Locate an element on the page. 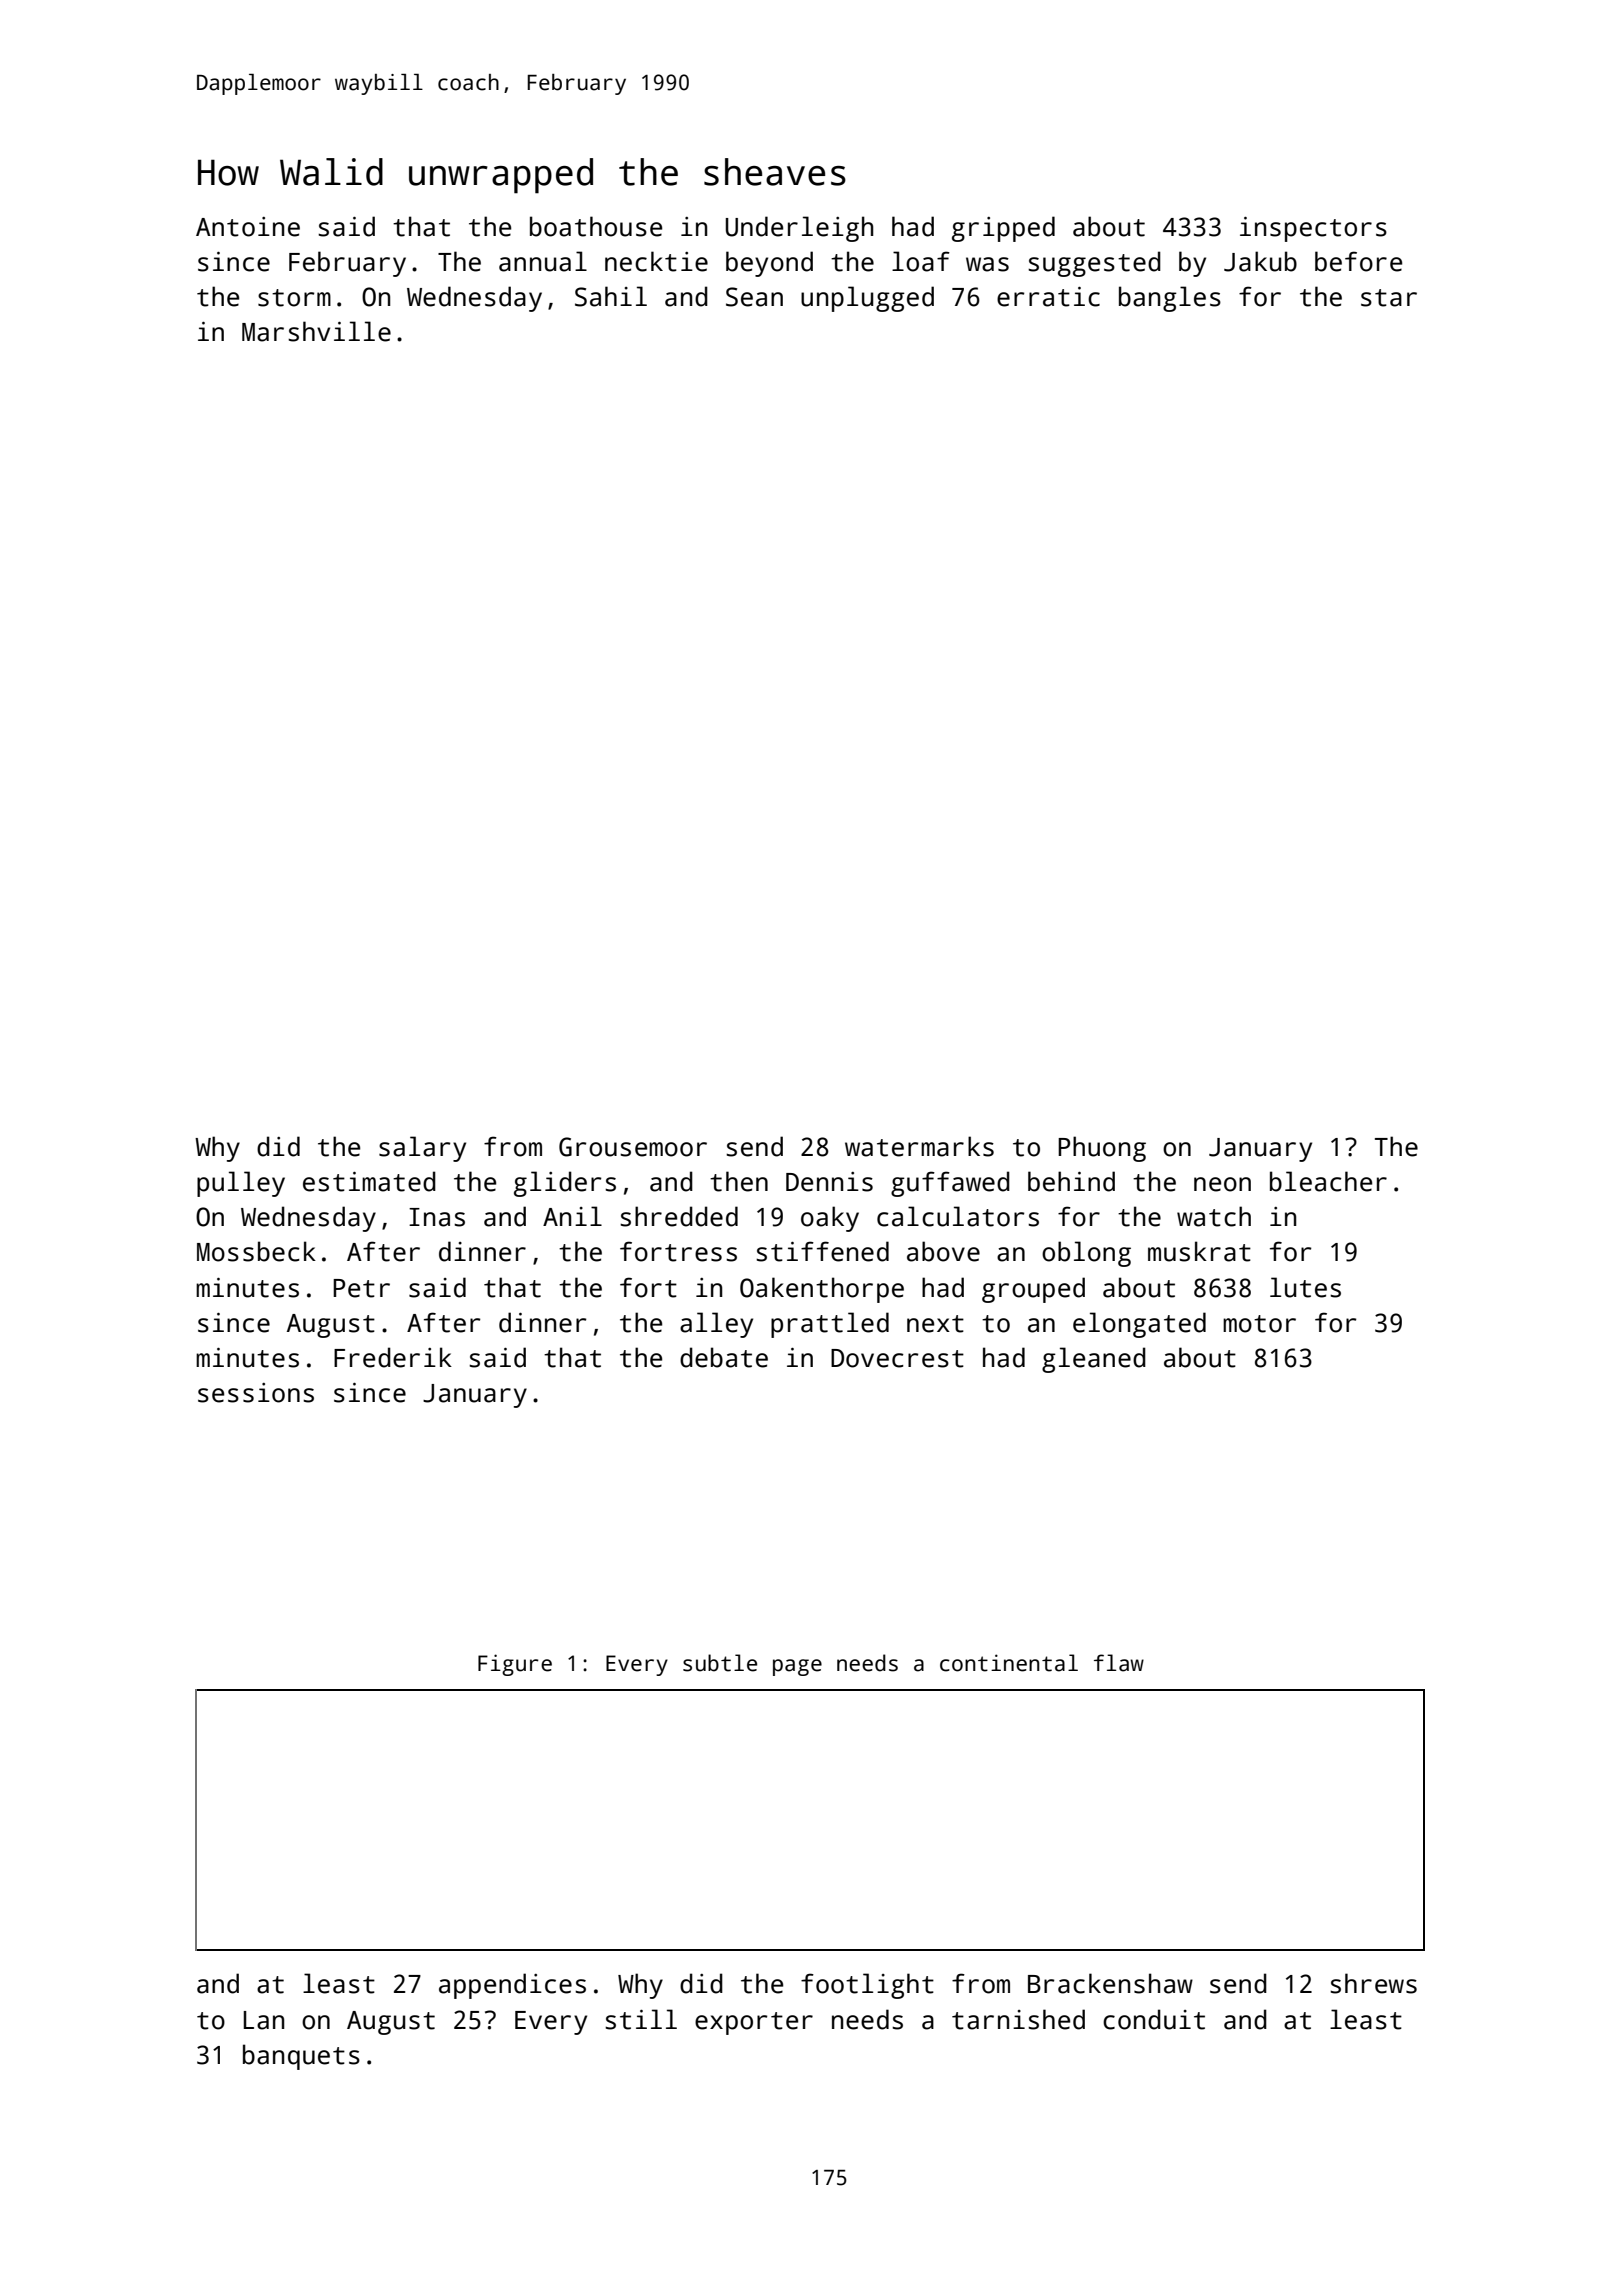 The image size is (1620, 2292). Phuong is located at coordinates (1102, 1149).
